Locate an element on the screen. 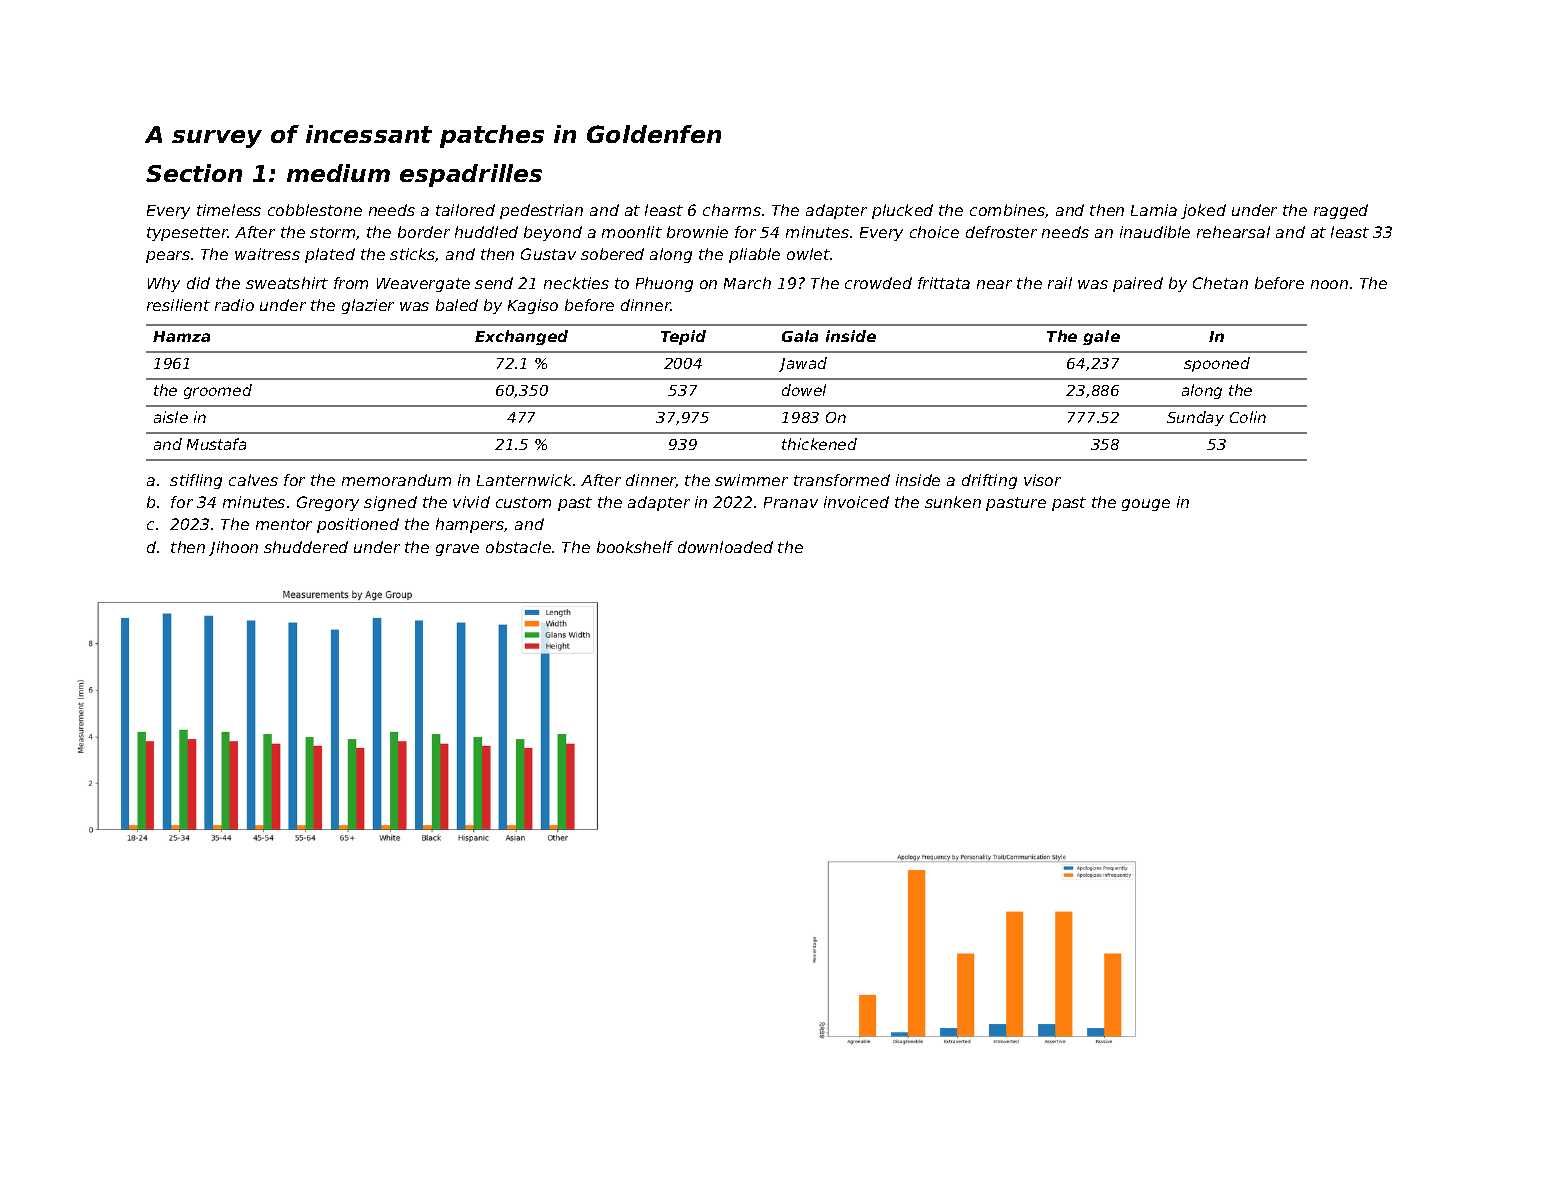 The width and height of the screenshot is (1559, 1204). crowded is located at coordinates (878, 283).
